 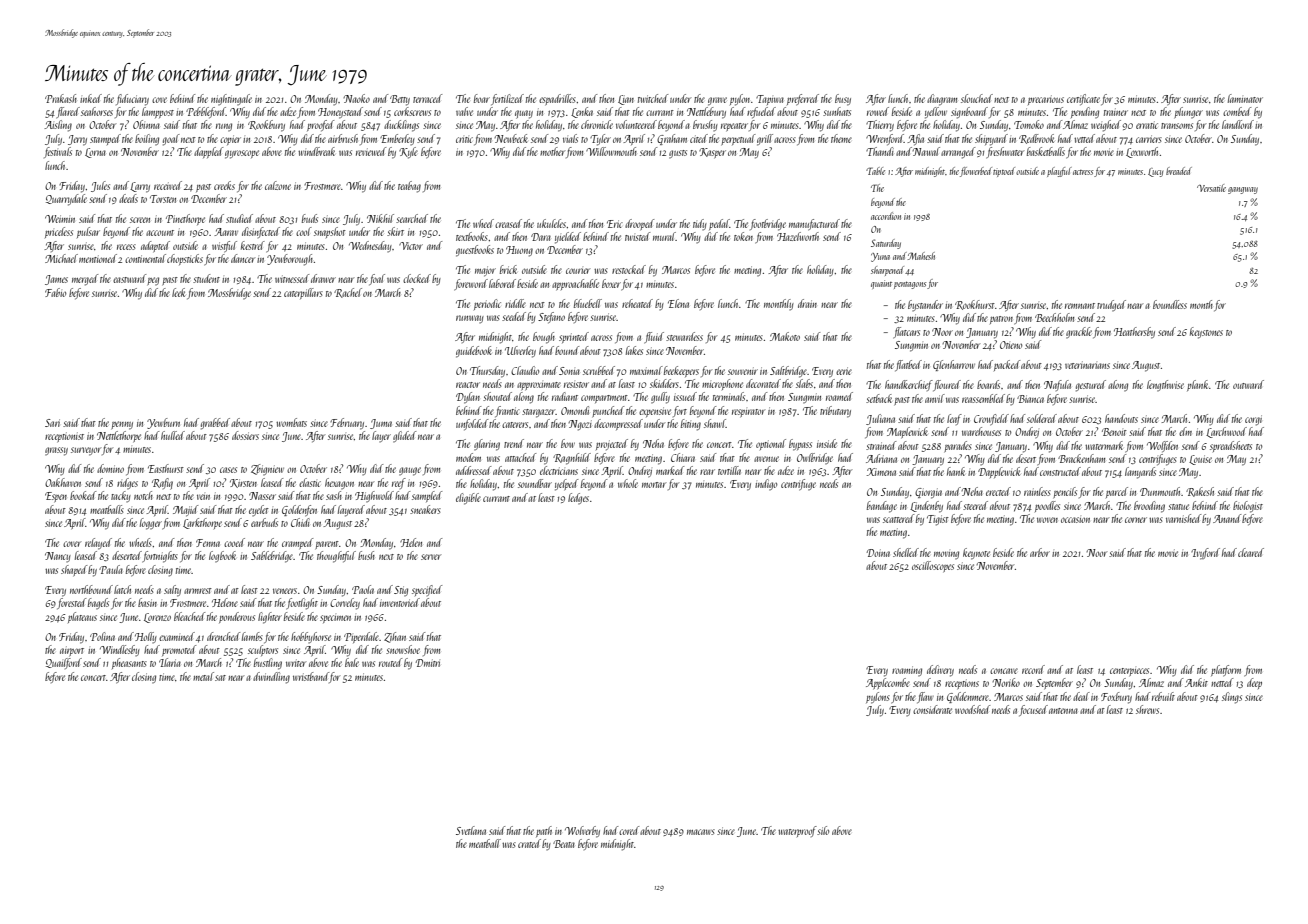 What do you see at coordinates (1036, 139) in the document?
I see `Redbrook` at bounding box center [1036, 139].
